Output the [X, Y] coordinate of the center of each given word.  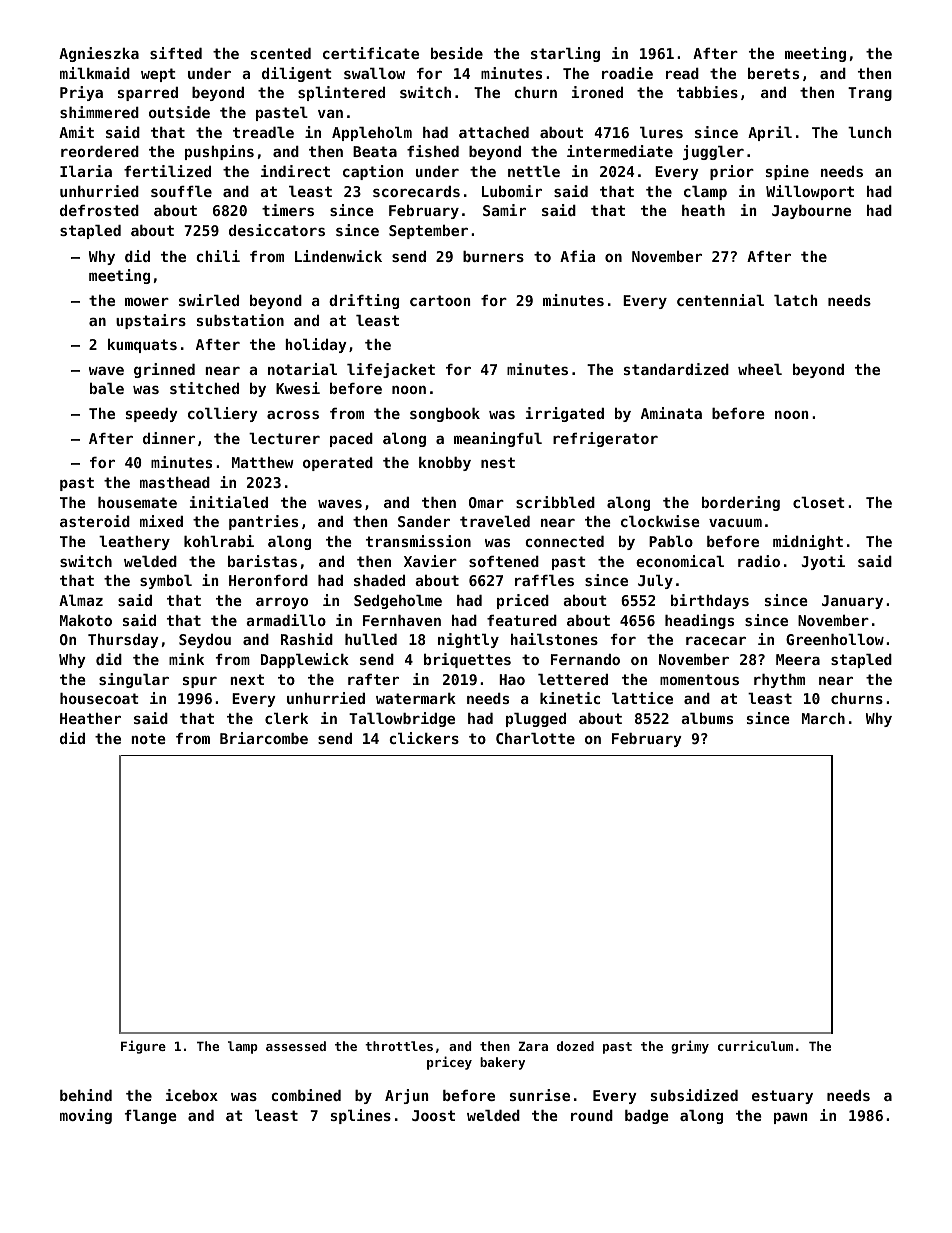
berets [773, 73]
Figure [143, 1047]
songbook [445, 415]
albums [707, 718]
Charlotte [535, 738]
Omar [486, 502]
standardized [676, 369]
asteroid [95, 521]
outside [179, 112]
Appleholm [372, 134]
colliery [223, 414]
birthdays [710, 601]
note [148, 738]
